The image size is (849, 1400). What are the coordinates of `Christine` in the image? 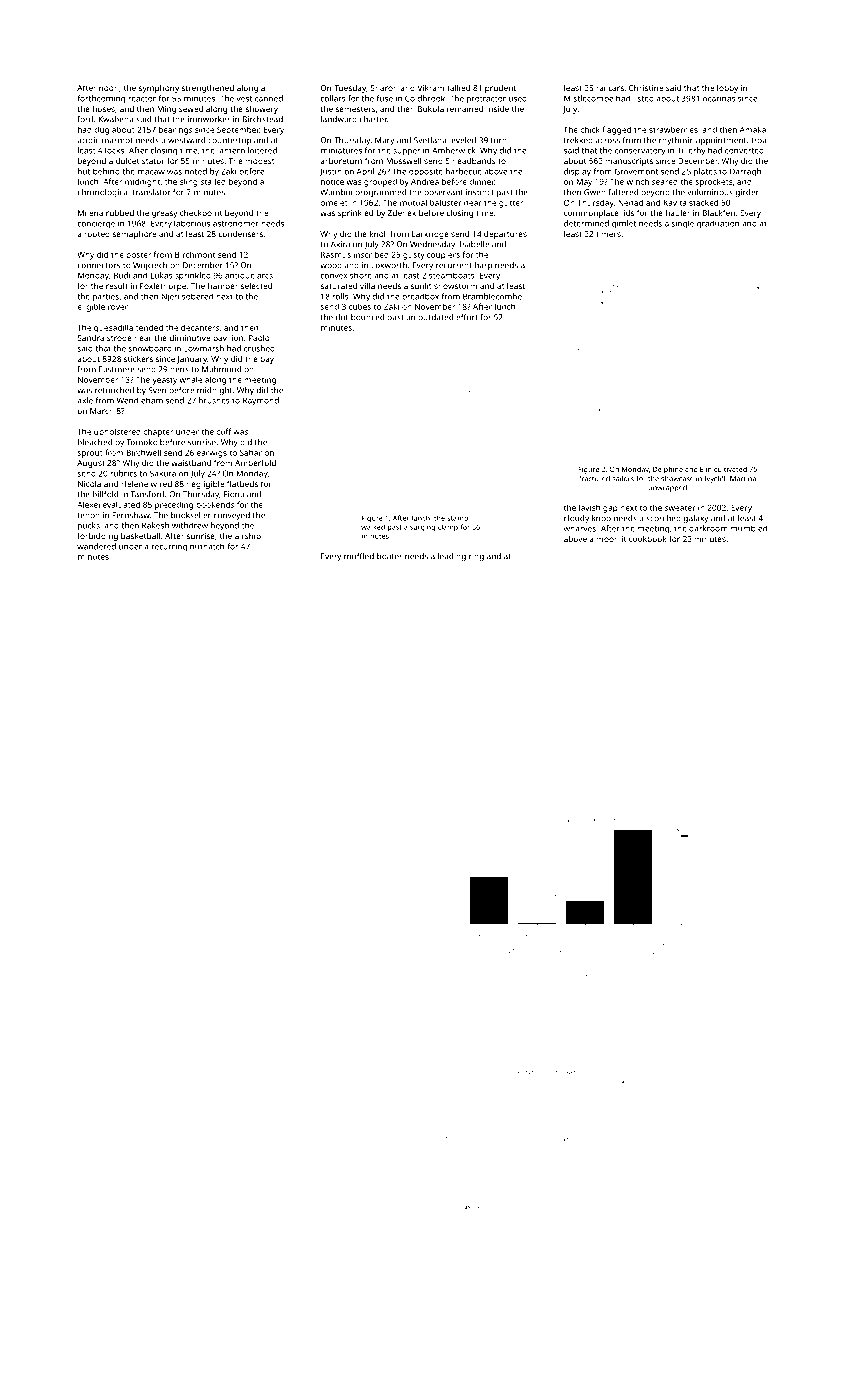 It's located at (646, 88).
